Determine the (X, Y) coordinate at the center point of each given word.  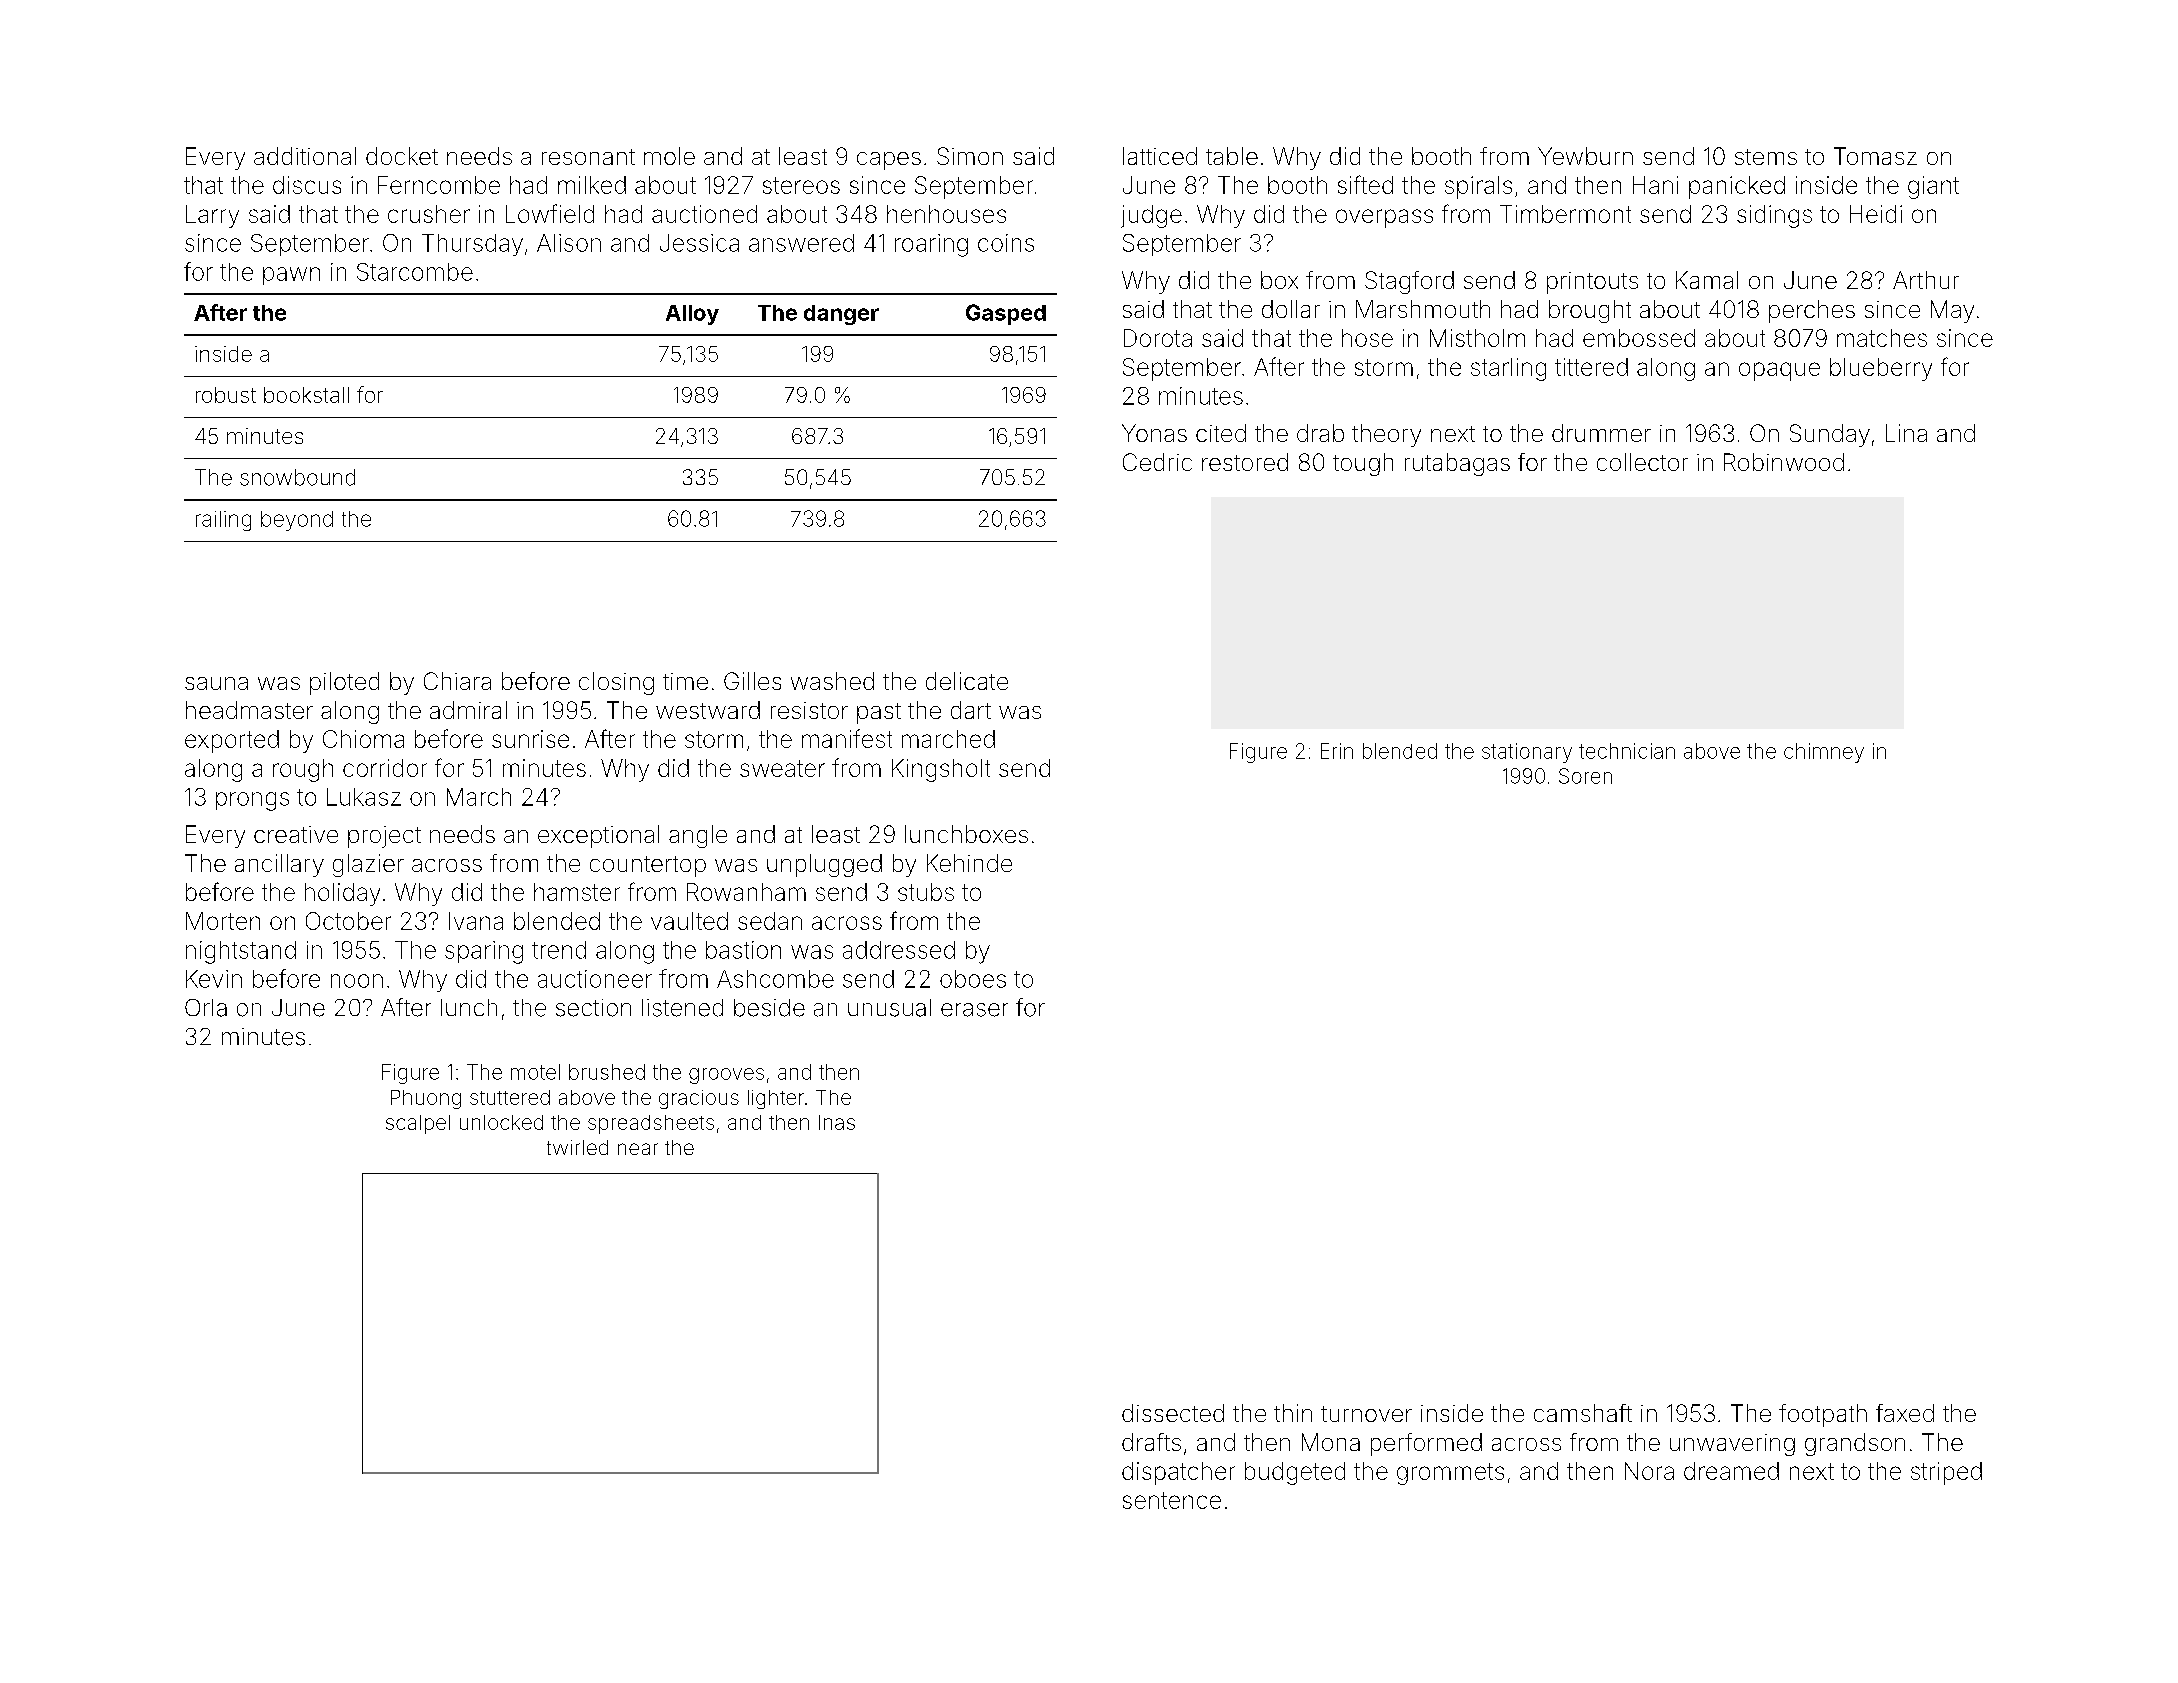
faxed (1905, 1413)
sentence (1172, 1500)
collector (1642, 462)
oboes (973, 979)
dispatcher (1178, 1473)
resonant (588, 157)
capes (889, 161)
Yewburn (1585, 156)
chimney (1824, 753)
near (638, 1149)
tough (1363, 464)
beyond (297, 521)
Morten (223, 921)
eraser (974, 1010)
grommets (1450, 1474)
